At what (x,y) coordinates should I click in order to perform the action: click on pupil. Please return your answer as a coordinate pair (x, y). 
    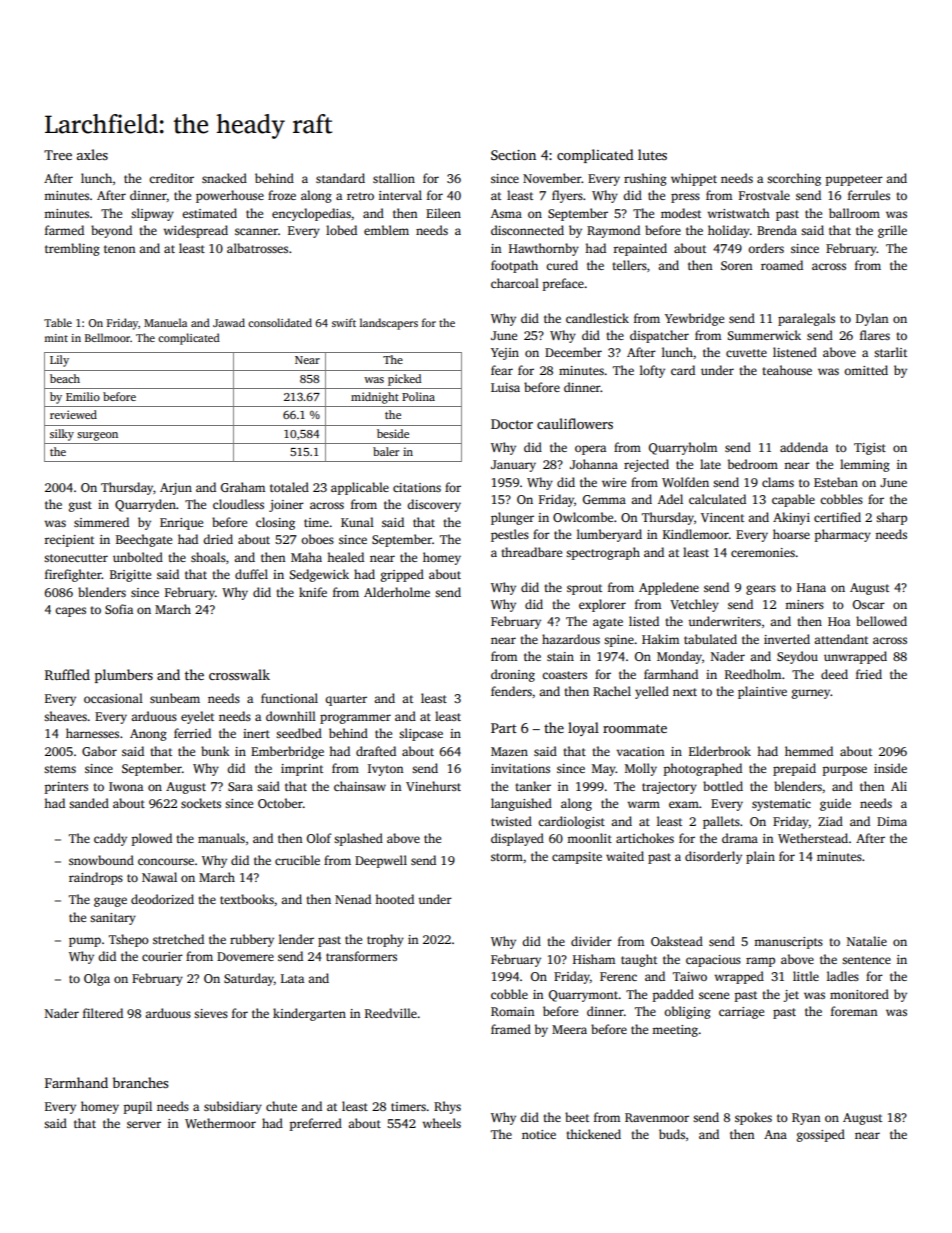
    Looking at the image, I should click on (138, 1107).
